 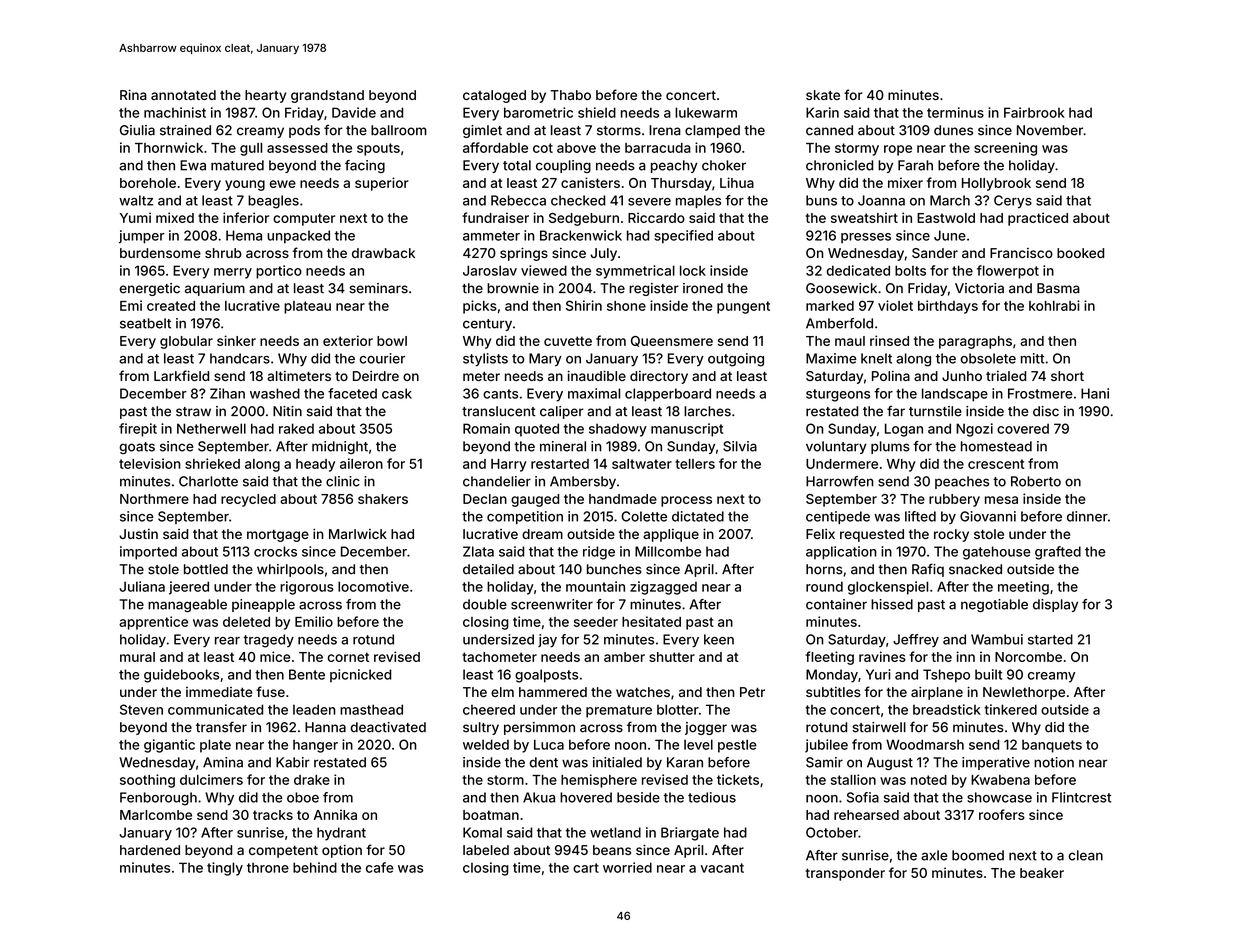 I want to click on manageable, so click(x=187, y=605).
